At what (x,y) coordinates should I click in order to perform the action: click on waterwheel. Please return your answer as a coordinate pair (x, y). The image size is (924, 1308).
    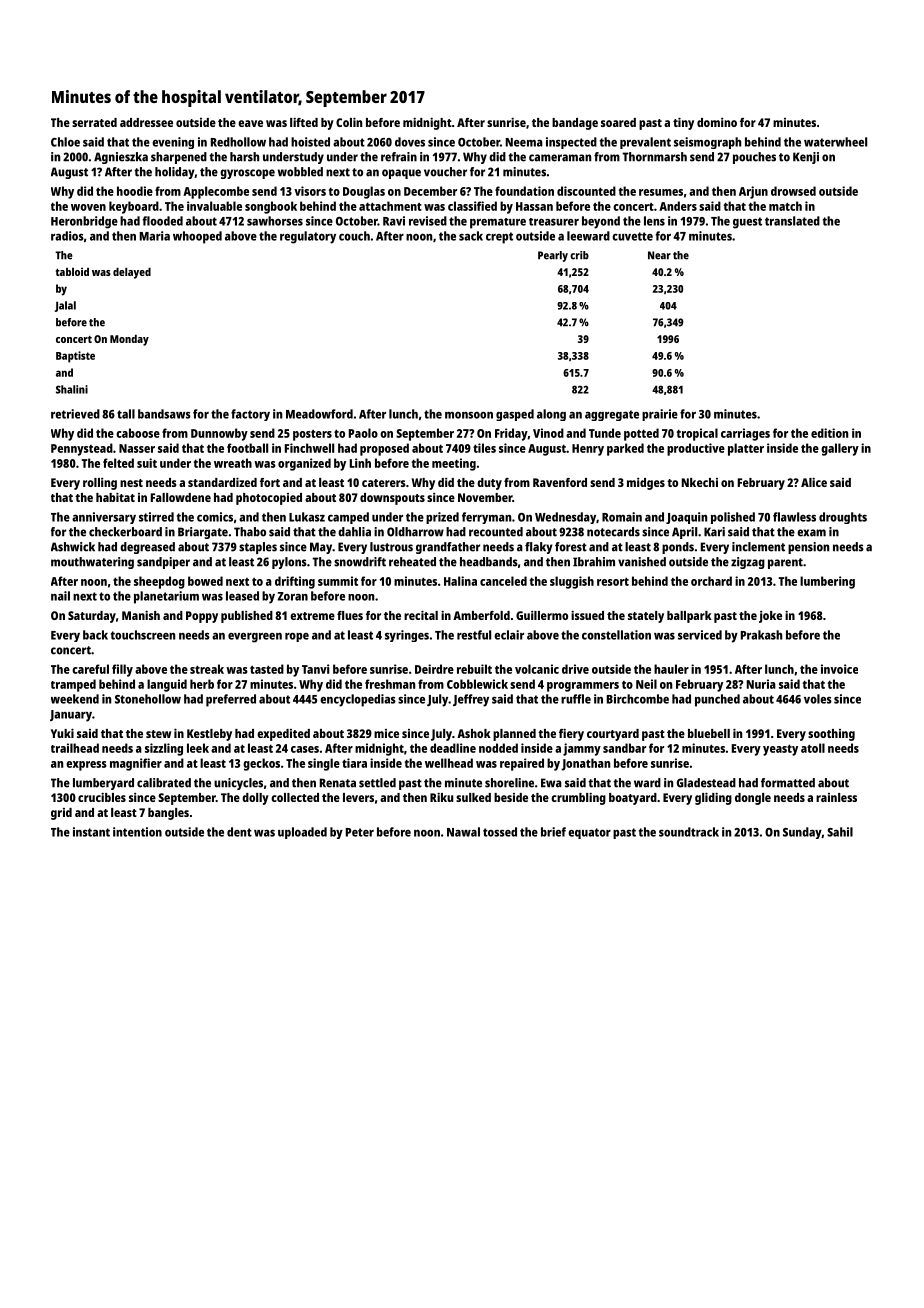
    Looking at the image, I should click on (835, 142).
